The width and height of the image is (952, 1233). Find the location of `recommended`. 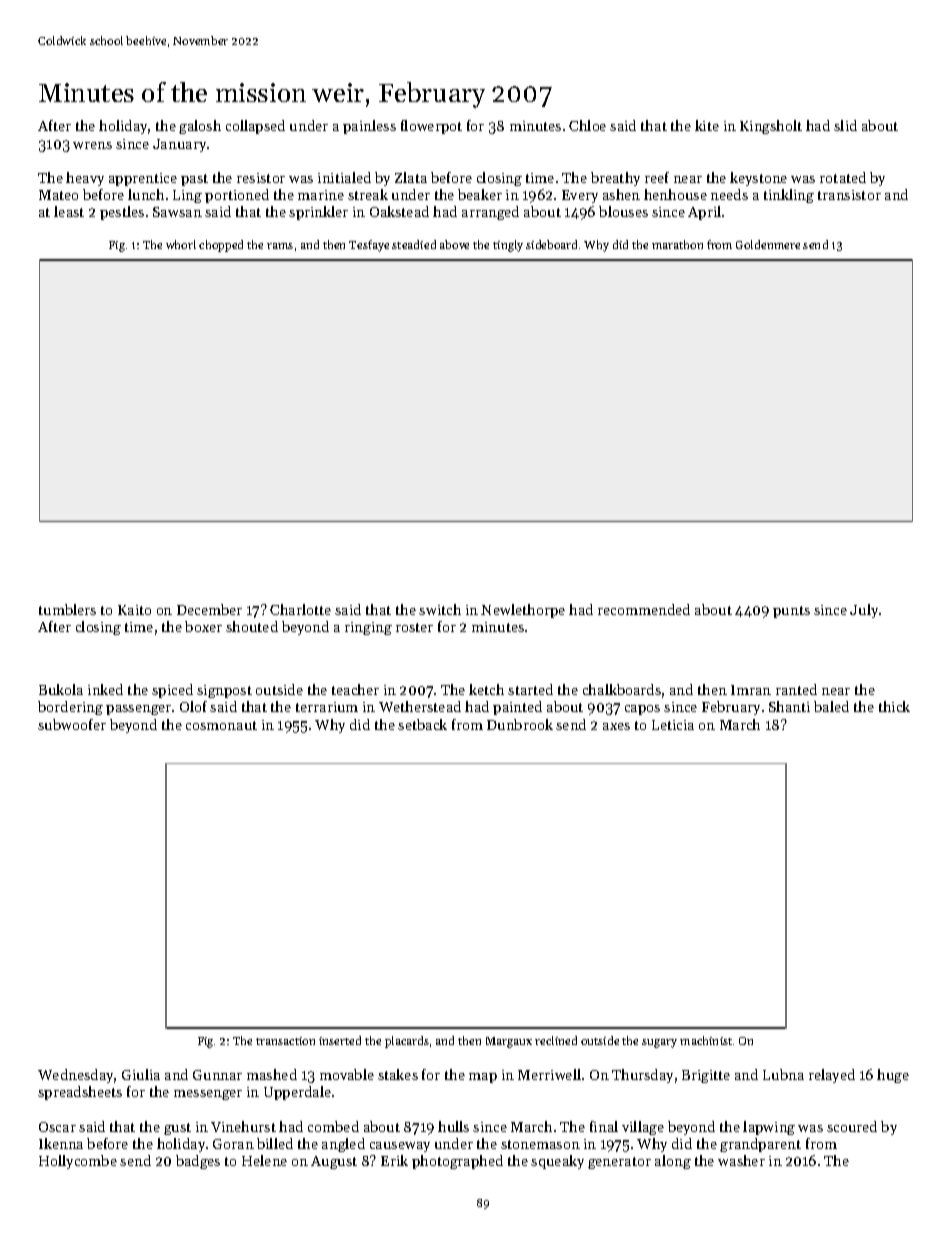

recommended is located at coordinates (644, 609).
